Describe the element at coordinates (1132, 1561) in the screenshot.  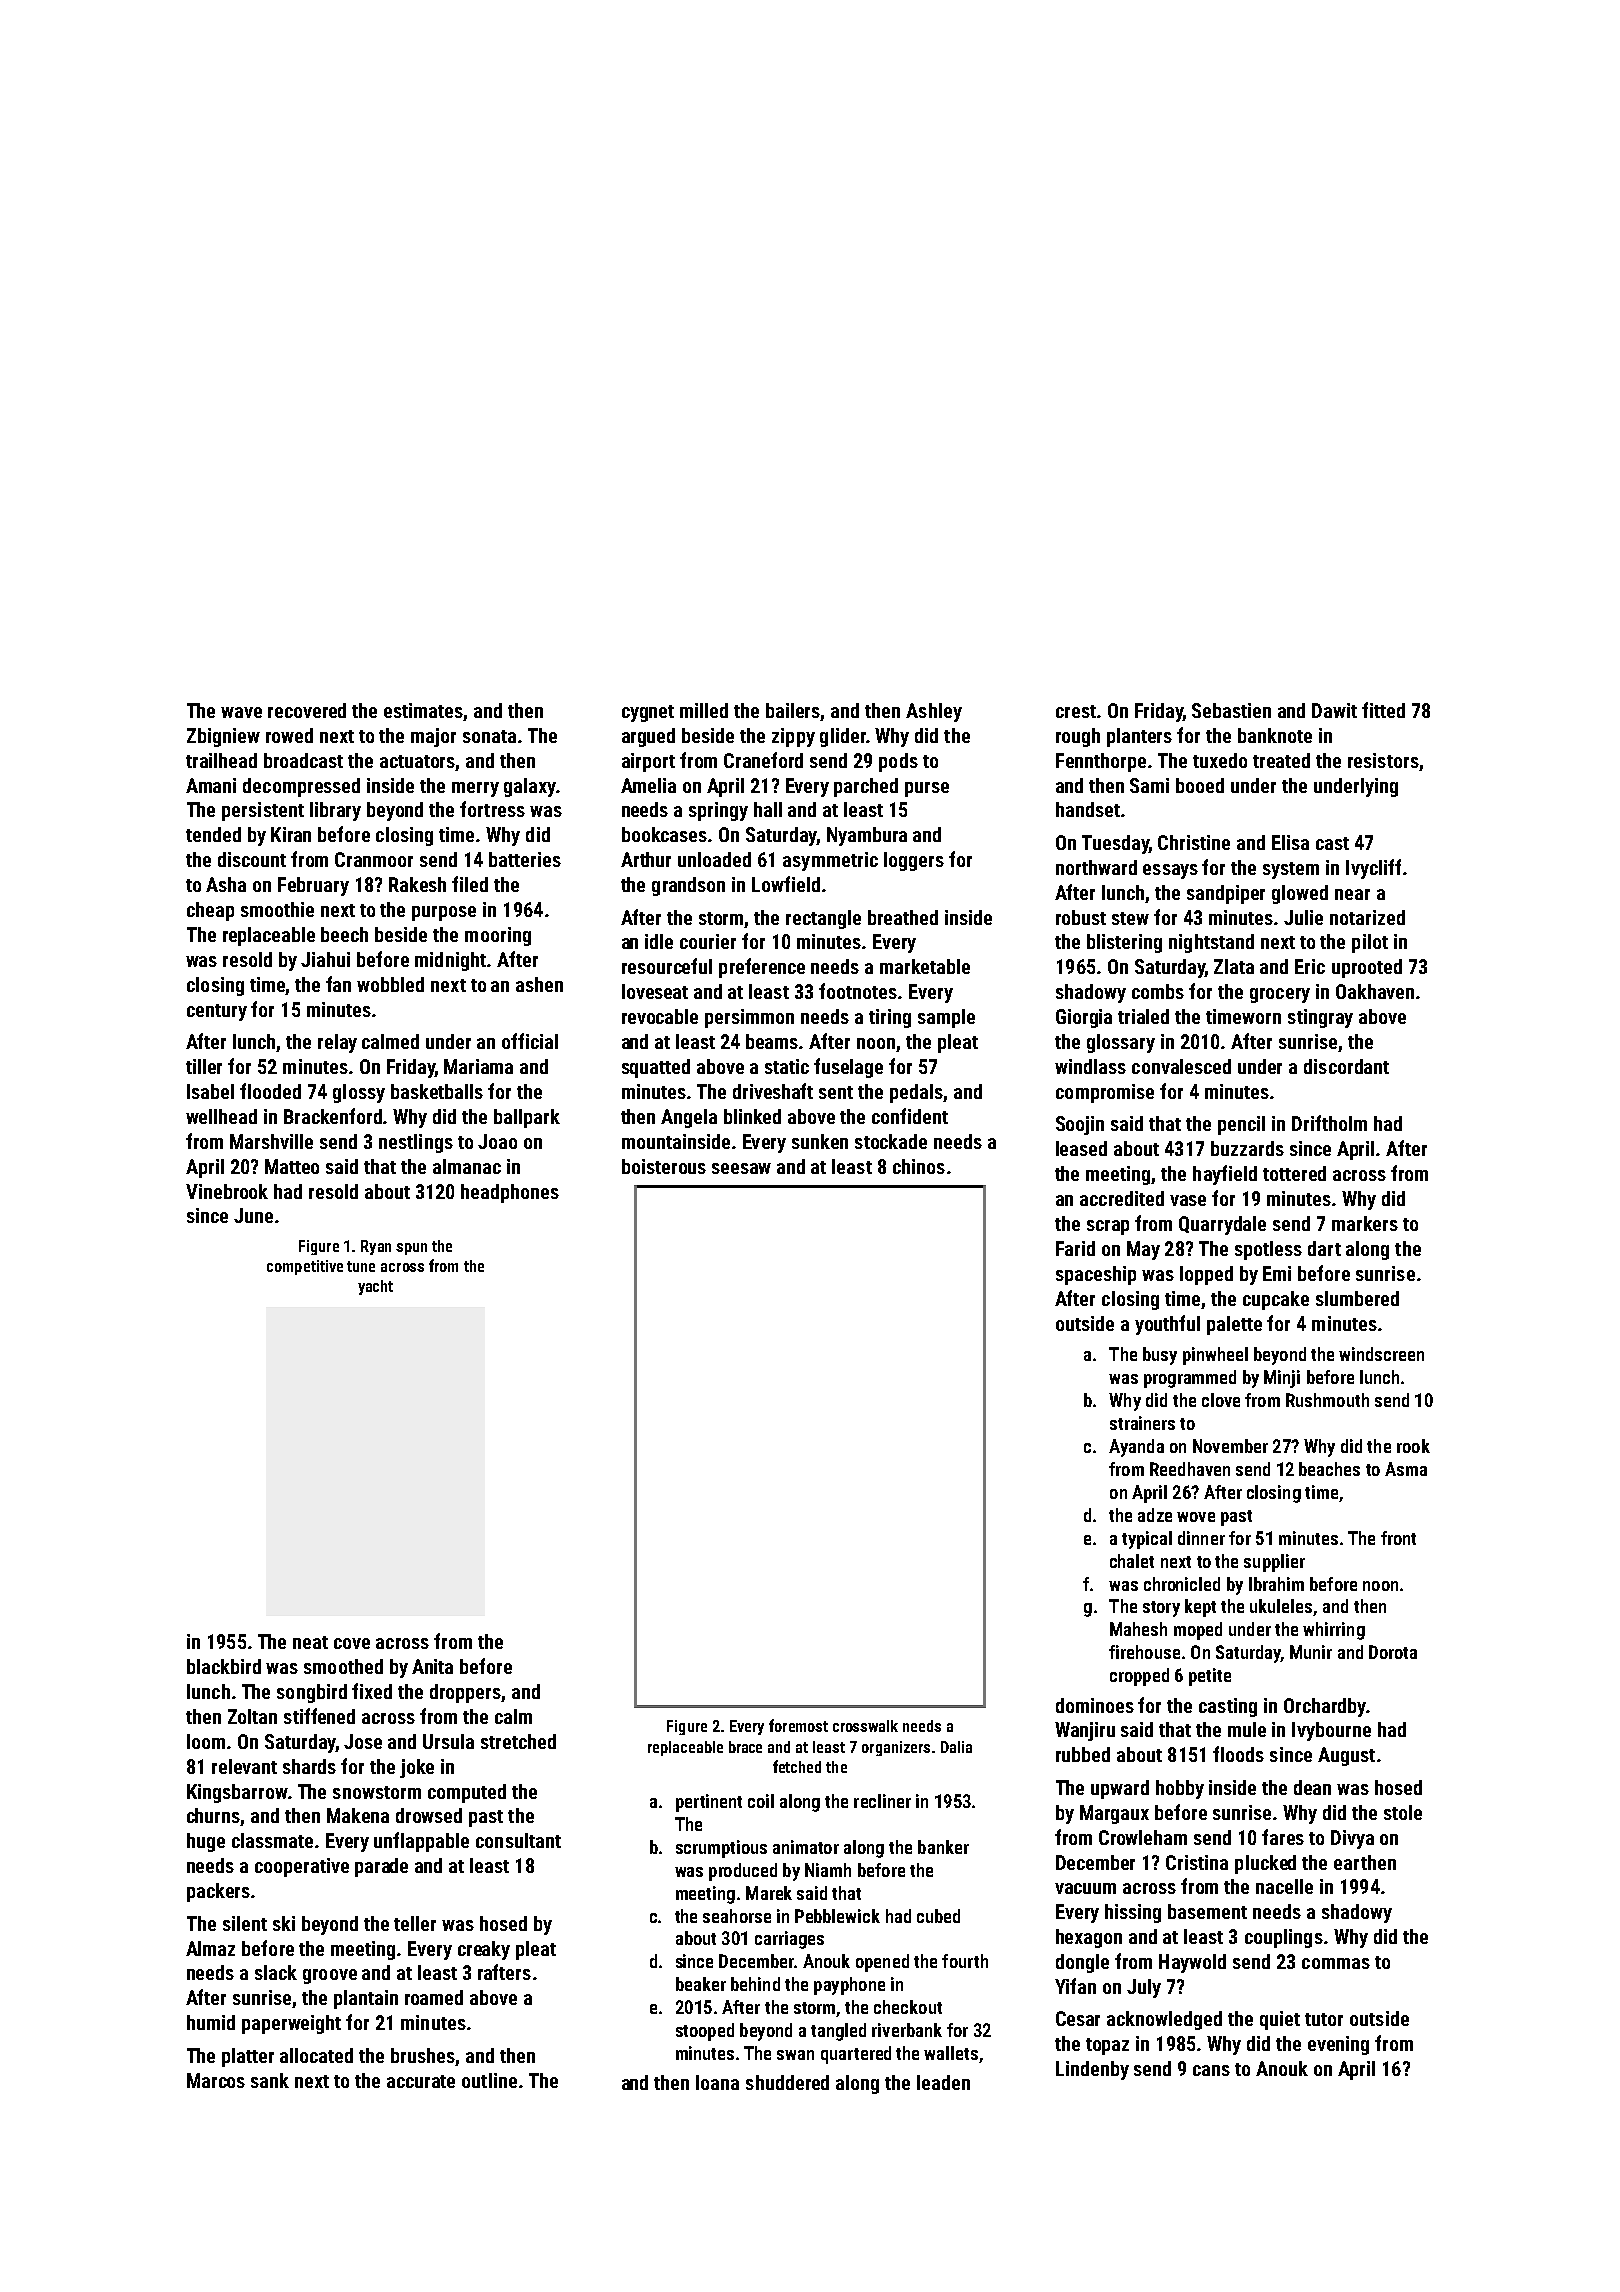
I see `chalet` at that location.
